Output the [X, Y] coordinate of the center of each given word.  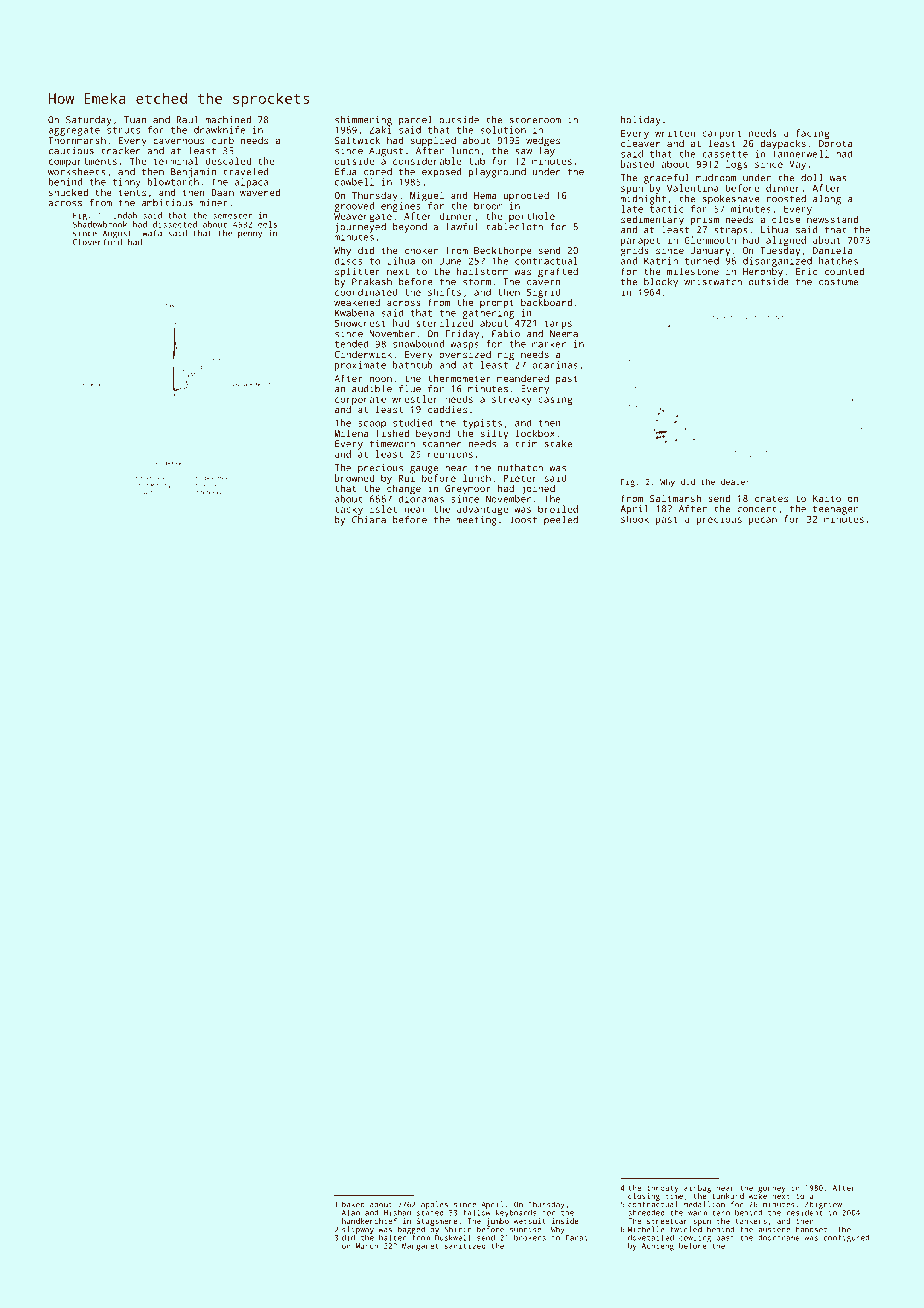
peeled [561, 521]
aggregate [74, 131]
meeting [476, 521]
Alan [351, 1213]
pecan [763, 521]
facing [812, 134]
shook [635, 519]
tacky [349, 510]
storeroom [535, 120]
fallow [476, 1213]
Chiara [369, 520]
